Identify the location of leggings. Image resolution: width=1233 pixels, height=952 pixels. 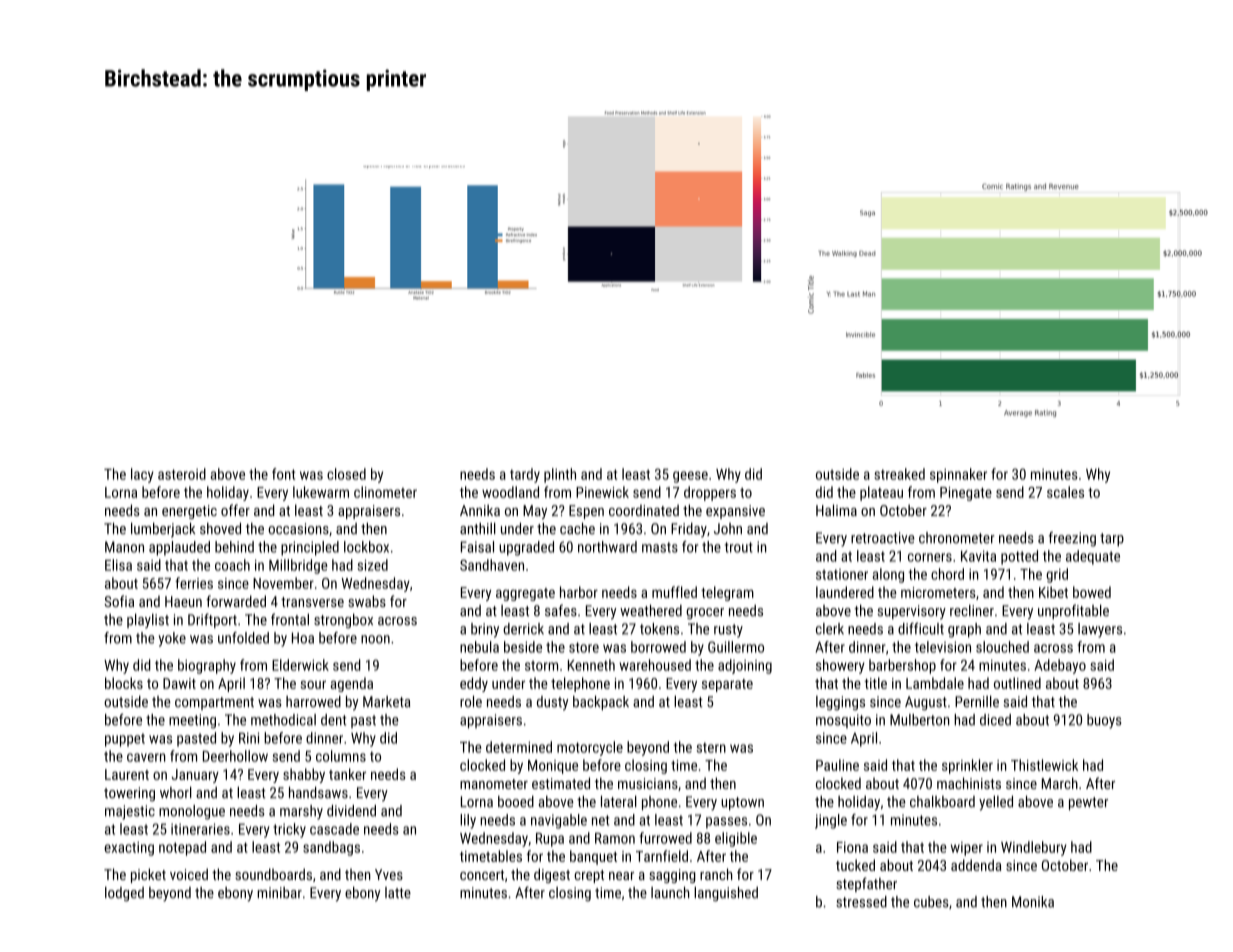
(840, 703).
